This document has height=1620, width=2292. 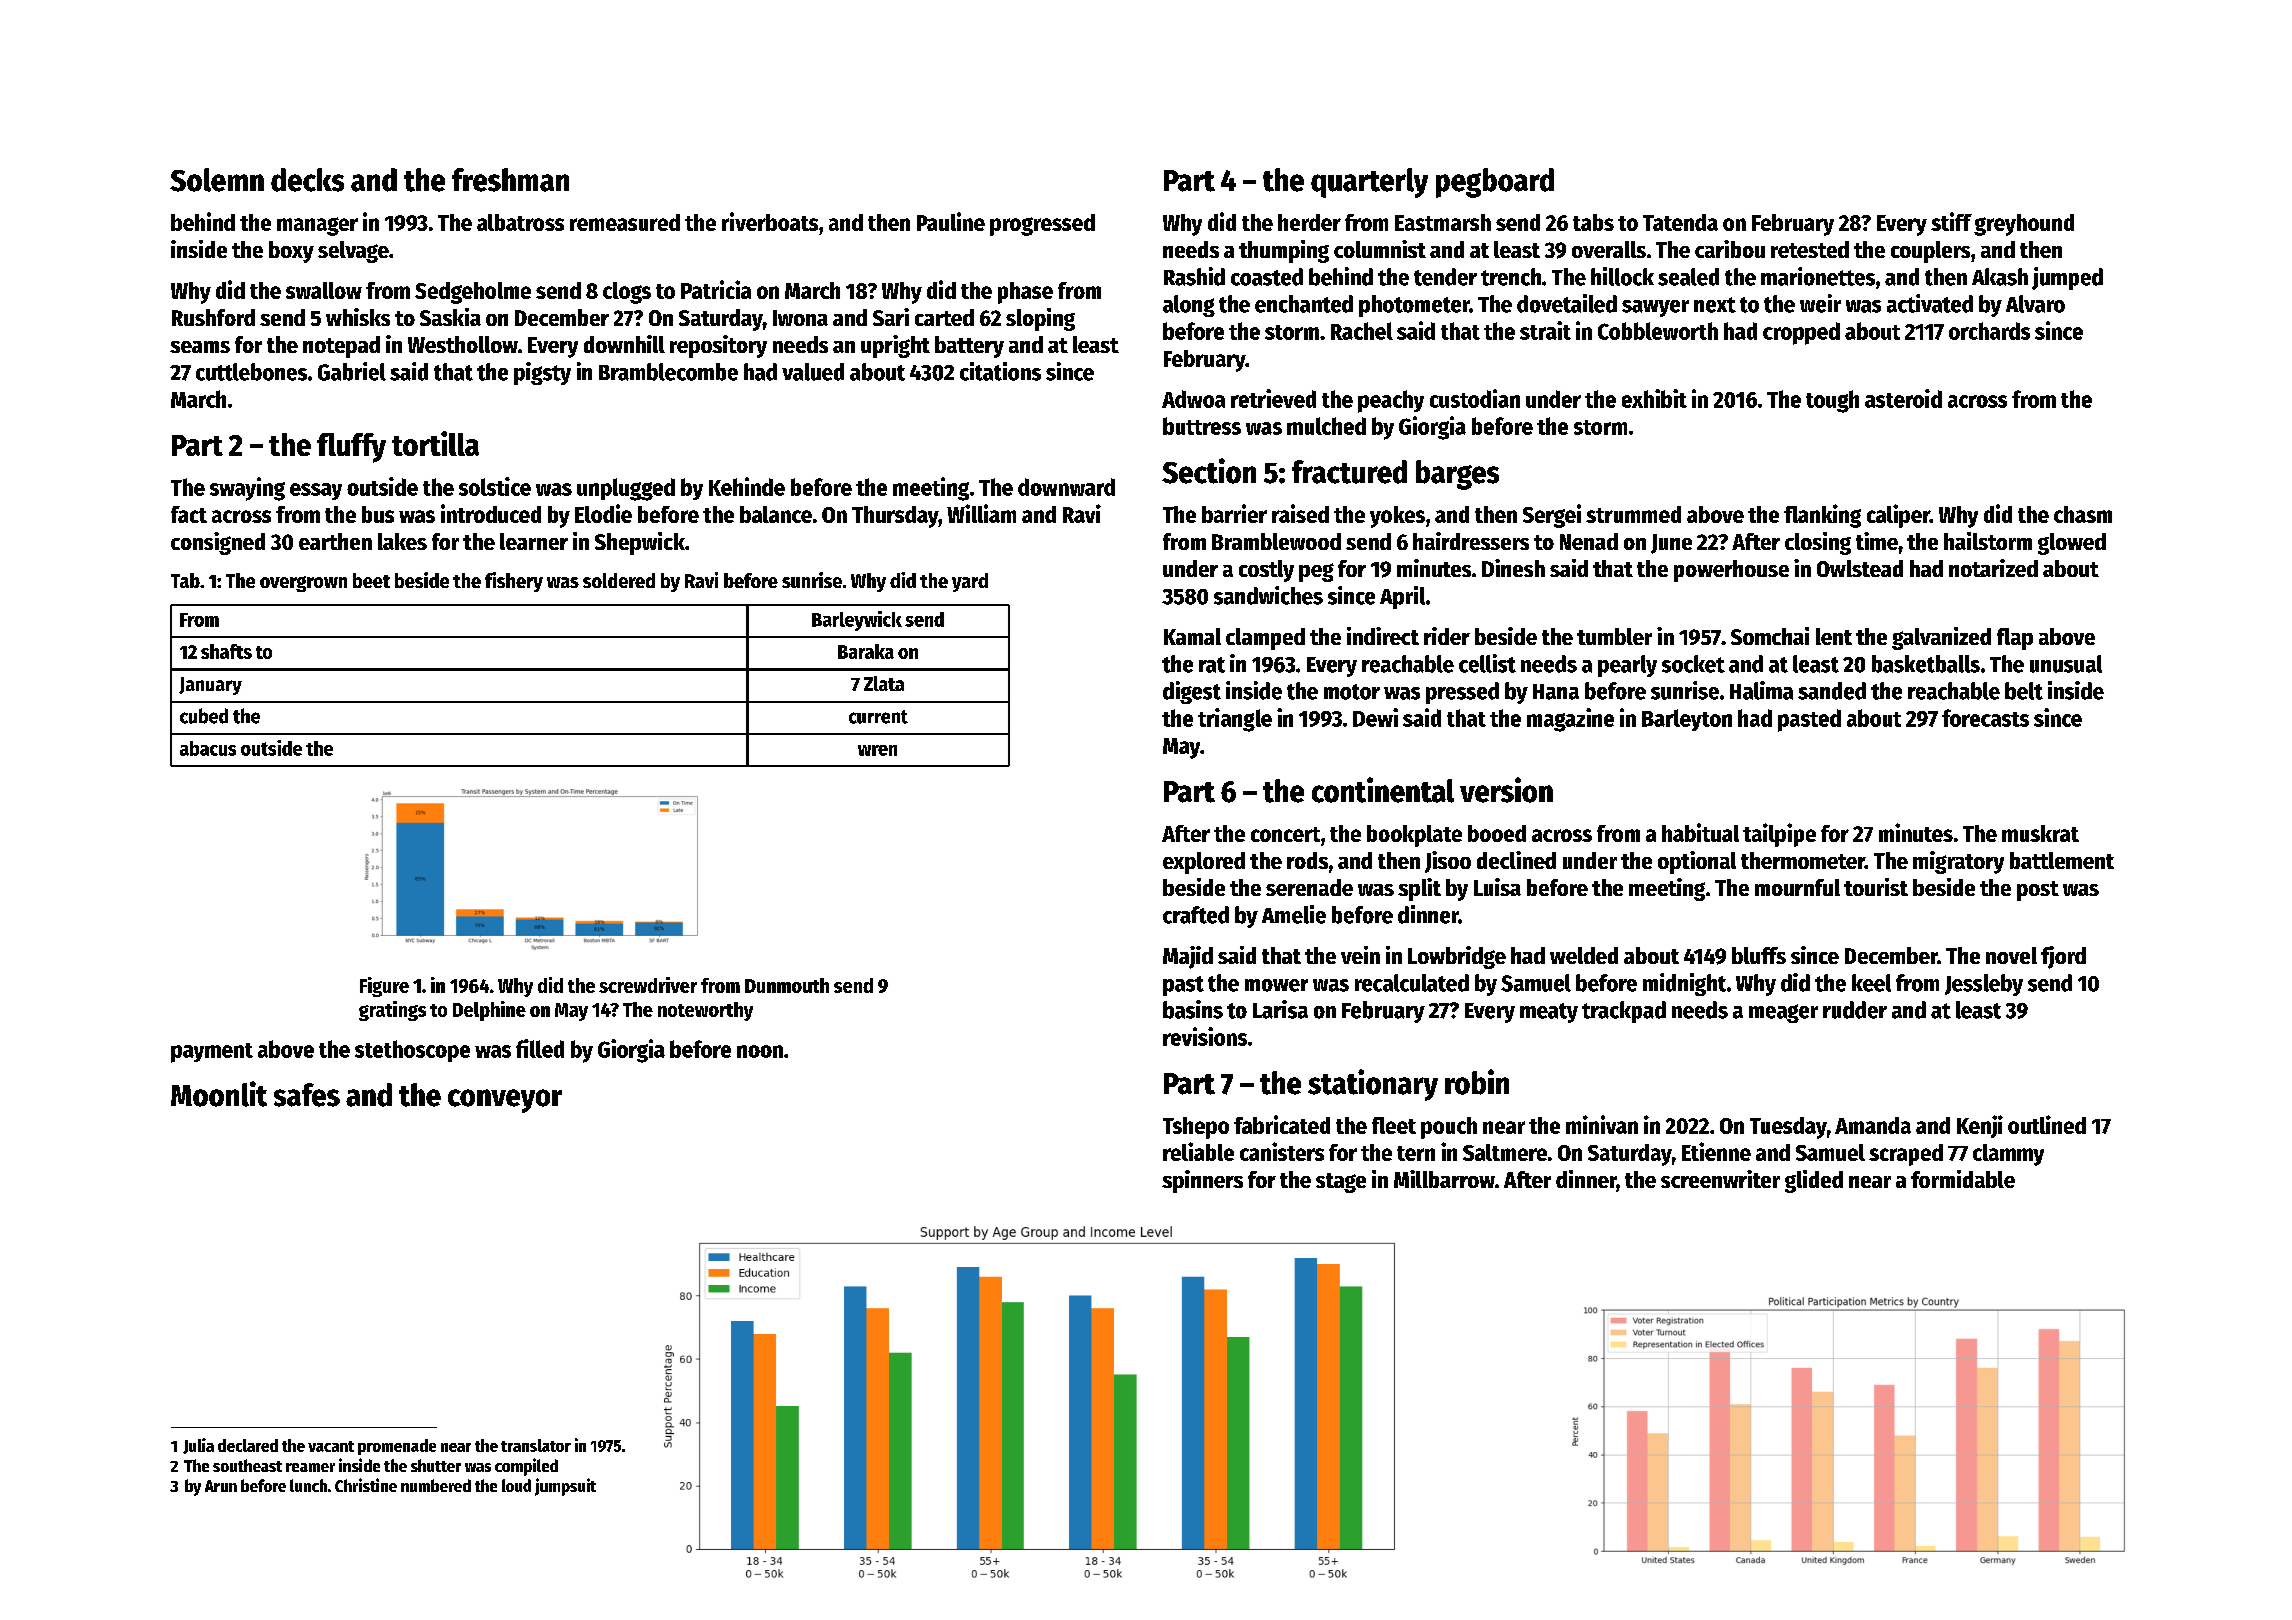 What do you see at coordinates (212, 1053) in the document?
I see `payment` at bounding box center [212, 1053].
